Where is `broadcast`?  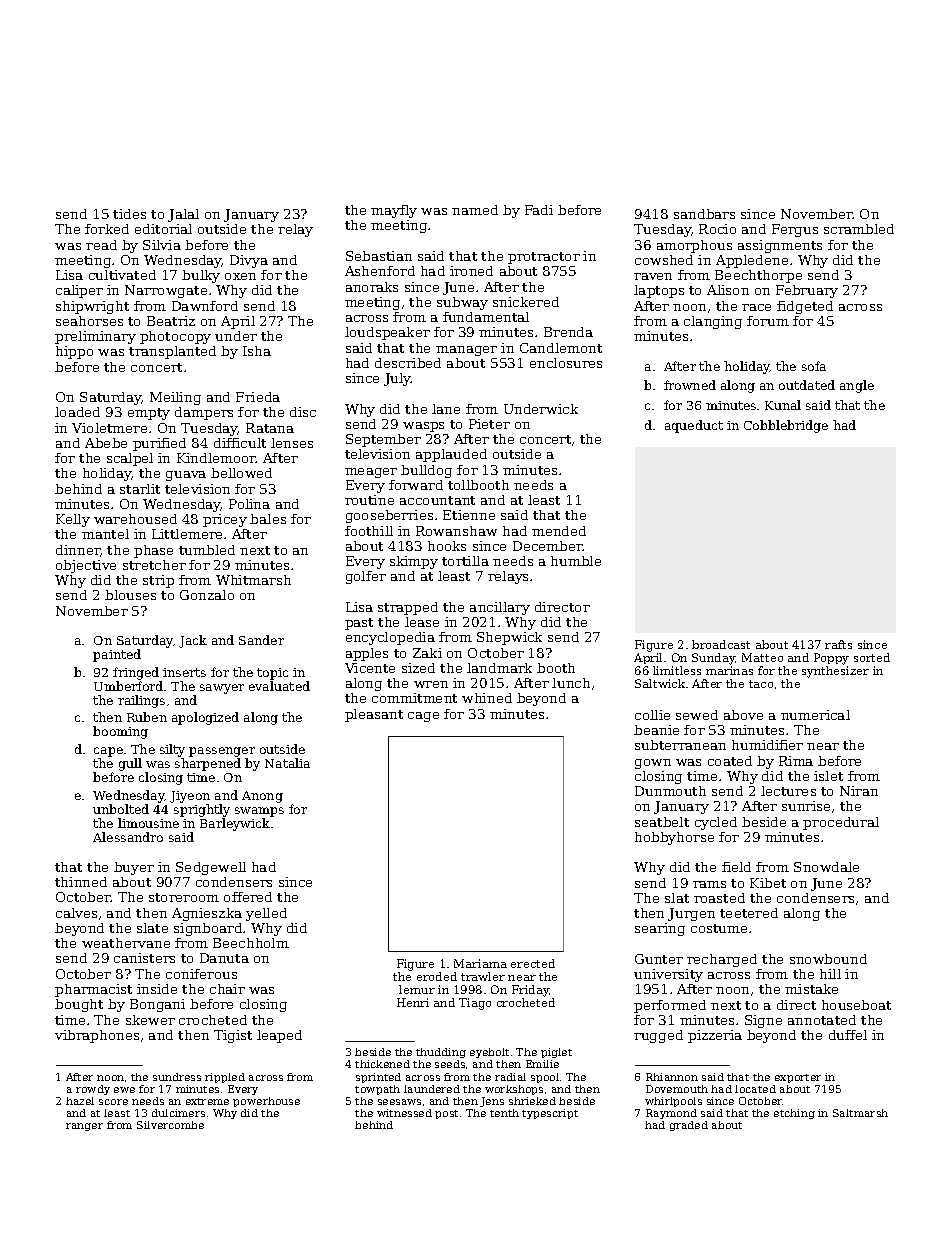
broadcast is located at coordinates (721, 644).
